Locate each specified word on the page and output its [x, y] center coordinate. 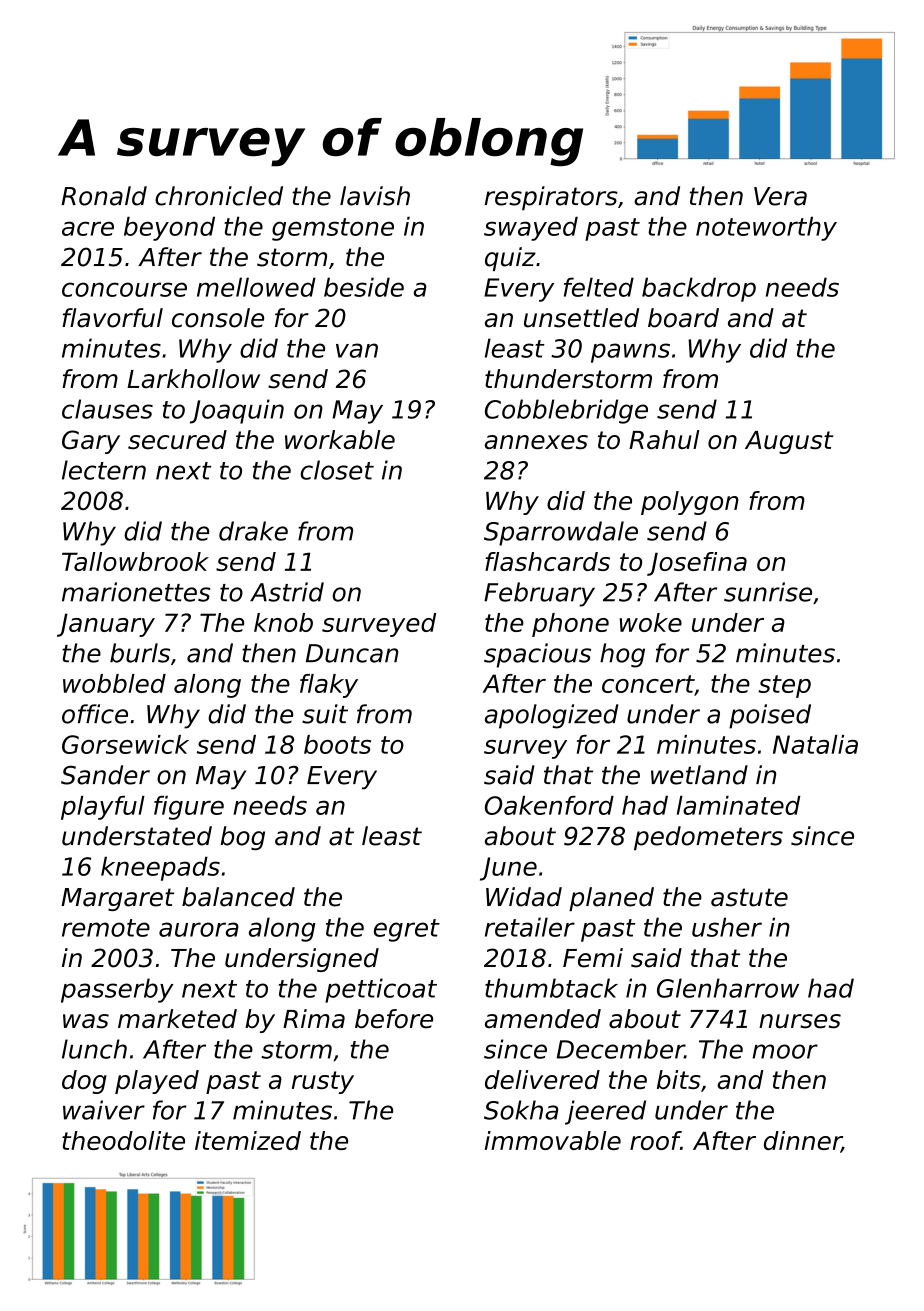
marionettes [136, 592]
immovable [553, 1140]
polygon [690, 503]
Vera [780, 196]
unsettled [581, 318]
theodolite [123, 1140]
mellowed [256, 287]
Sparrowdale [561, 533]
